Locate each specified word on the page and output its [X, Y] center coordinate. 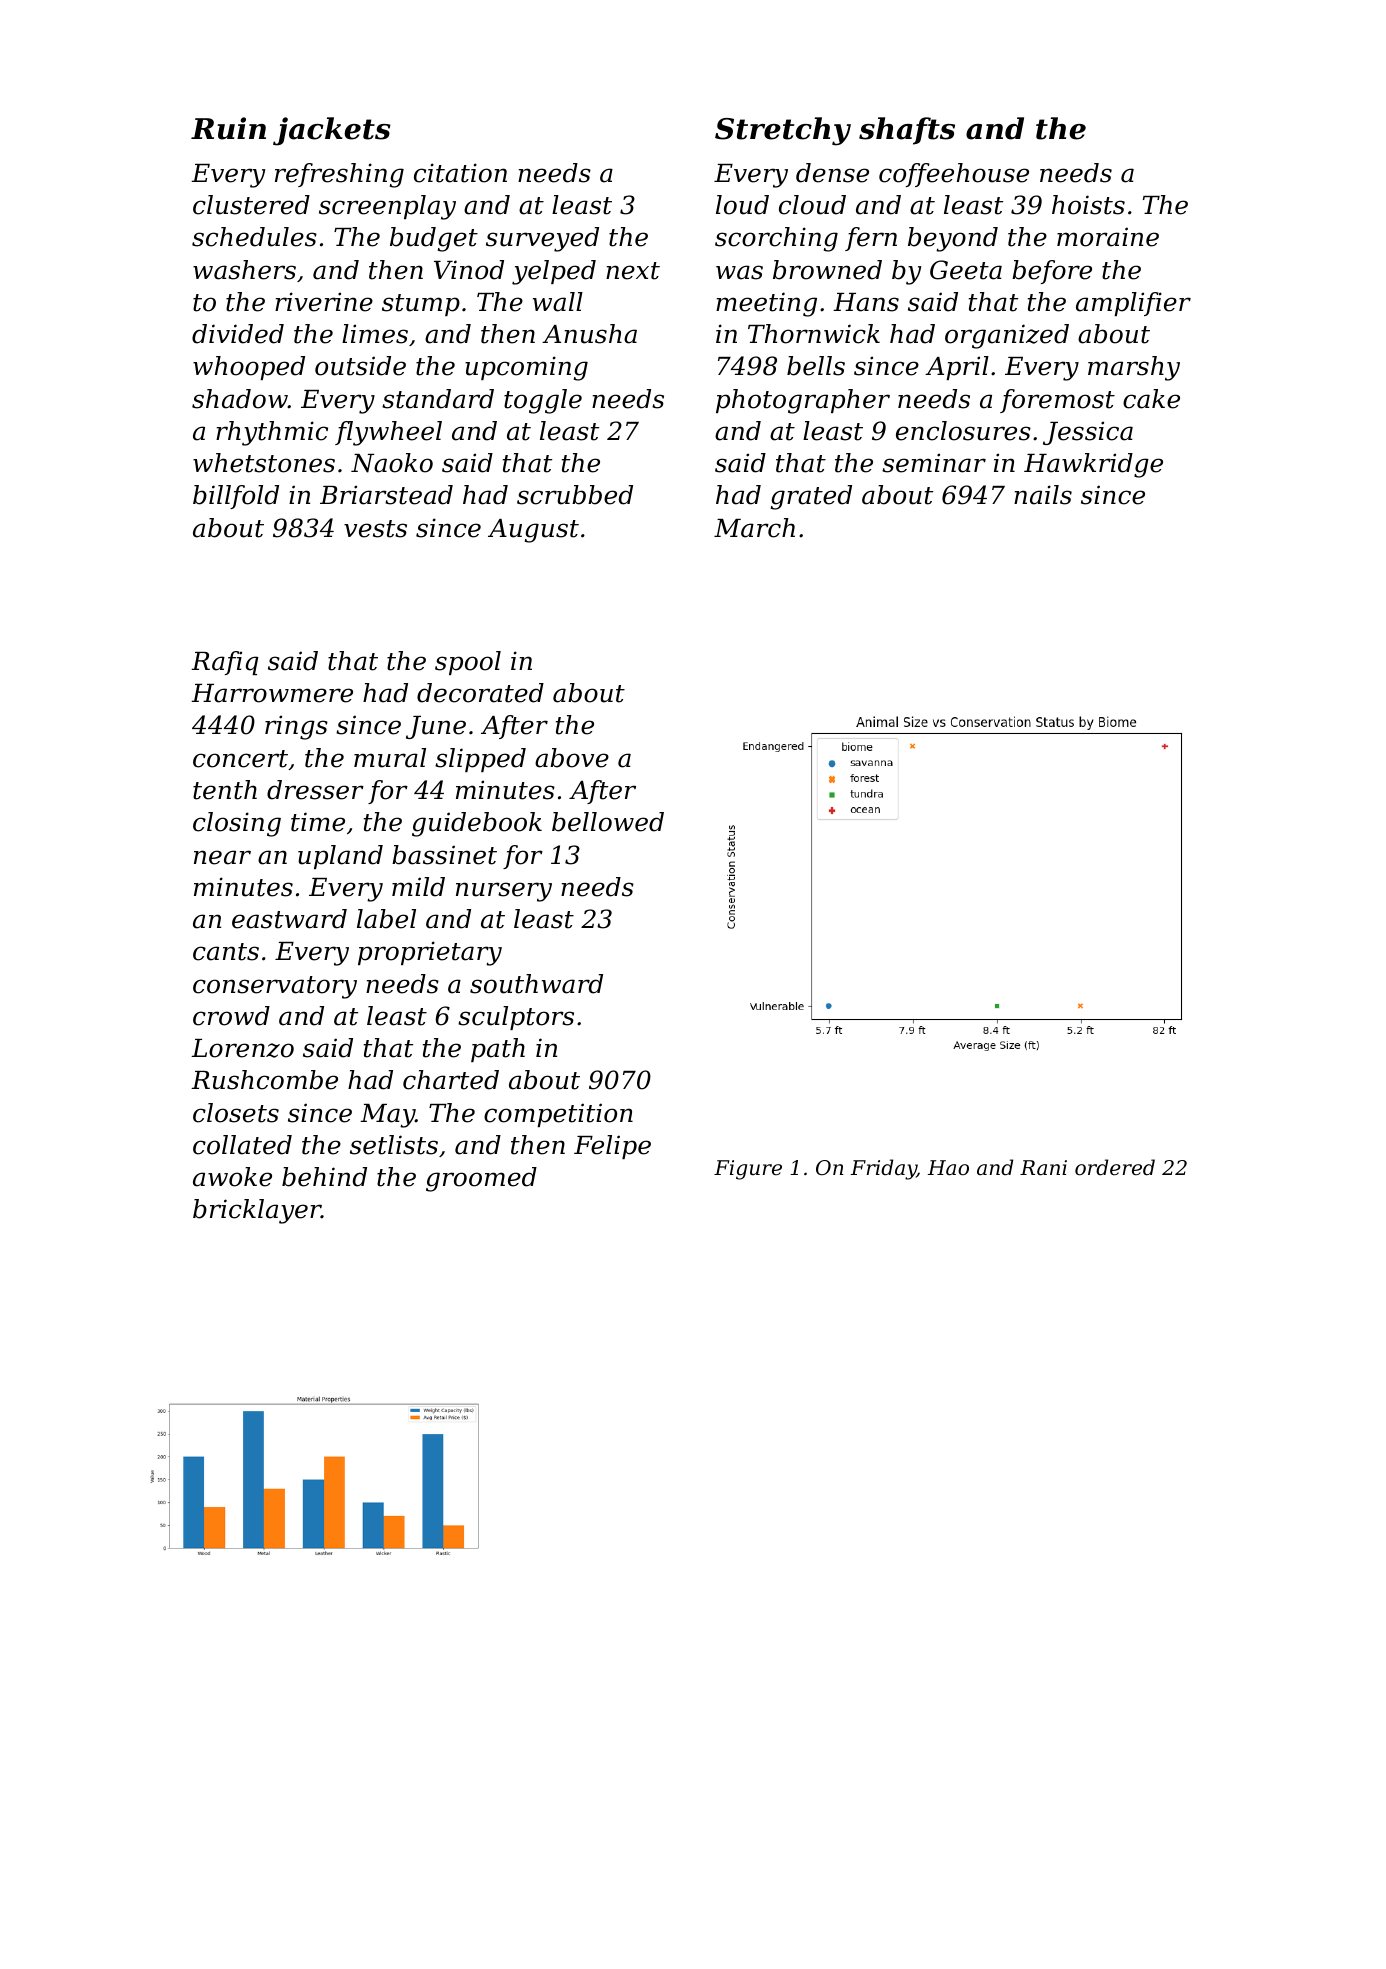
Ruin [228, 128]
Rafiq [225, 663]
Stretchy [783, 131]
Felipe [612, 1147]
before [1052, 272]
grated [811, 497]
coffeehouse [954, 175]
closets [236, 1113]
